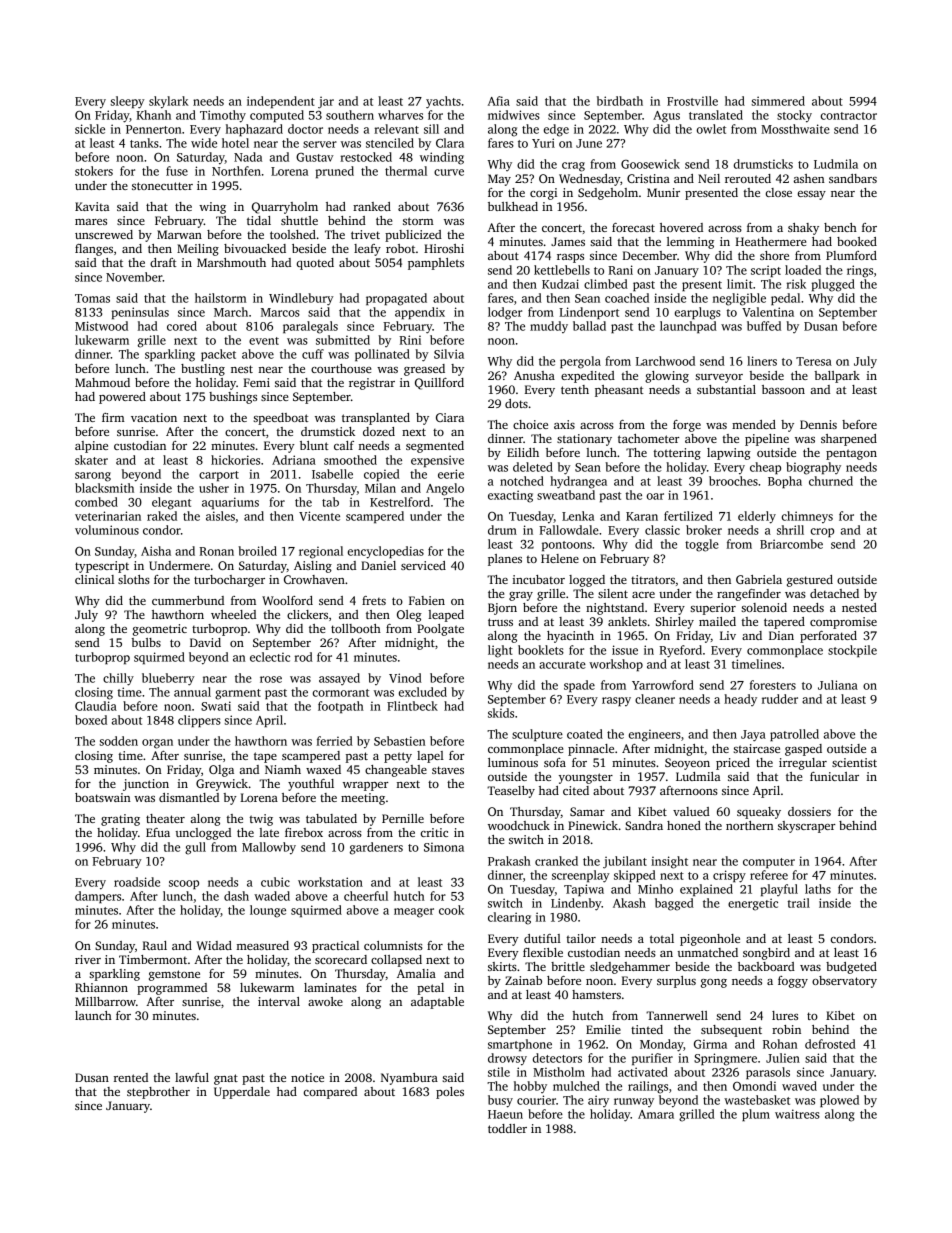 The height and width of the screenshot is (1233, 952). What do you see at coordinates (778, 101) in the screenshot?
I see `simmered` at bounding box center [778, 101].
